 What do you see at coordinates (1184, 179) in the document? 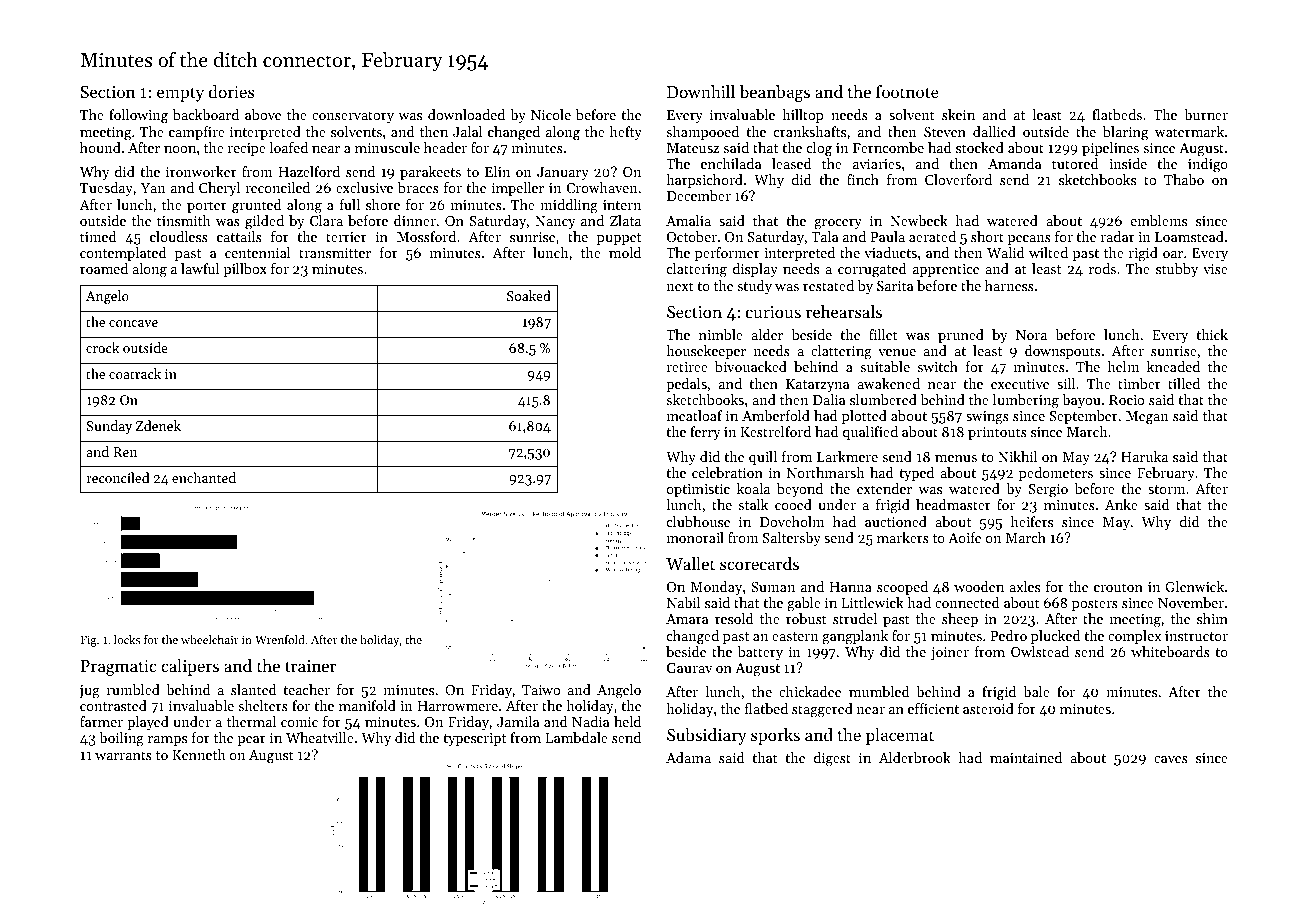
I see `Thabo` at bounding box center [1184, 179].
